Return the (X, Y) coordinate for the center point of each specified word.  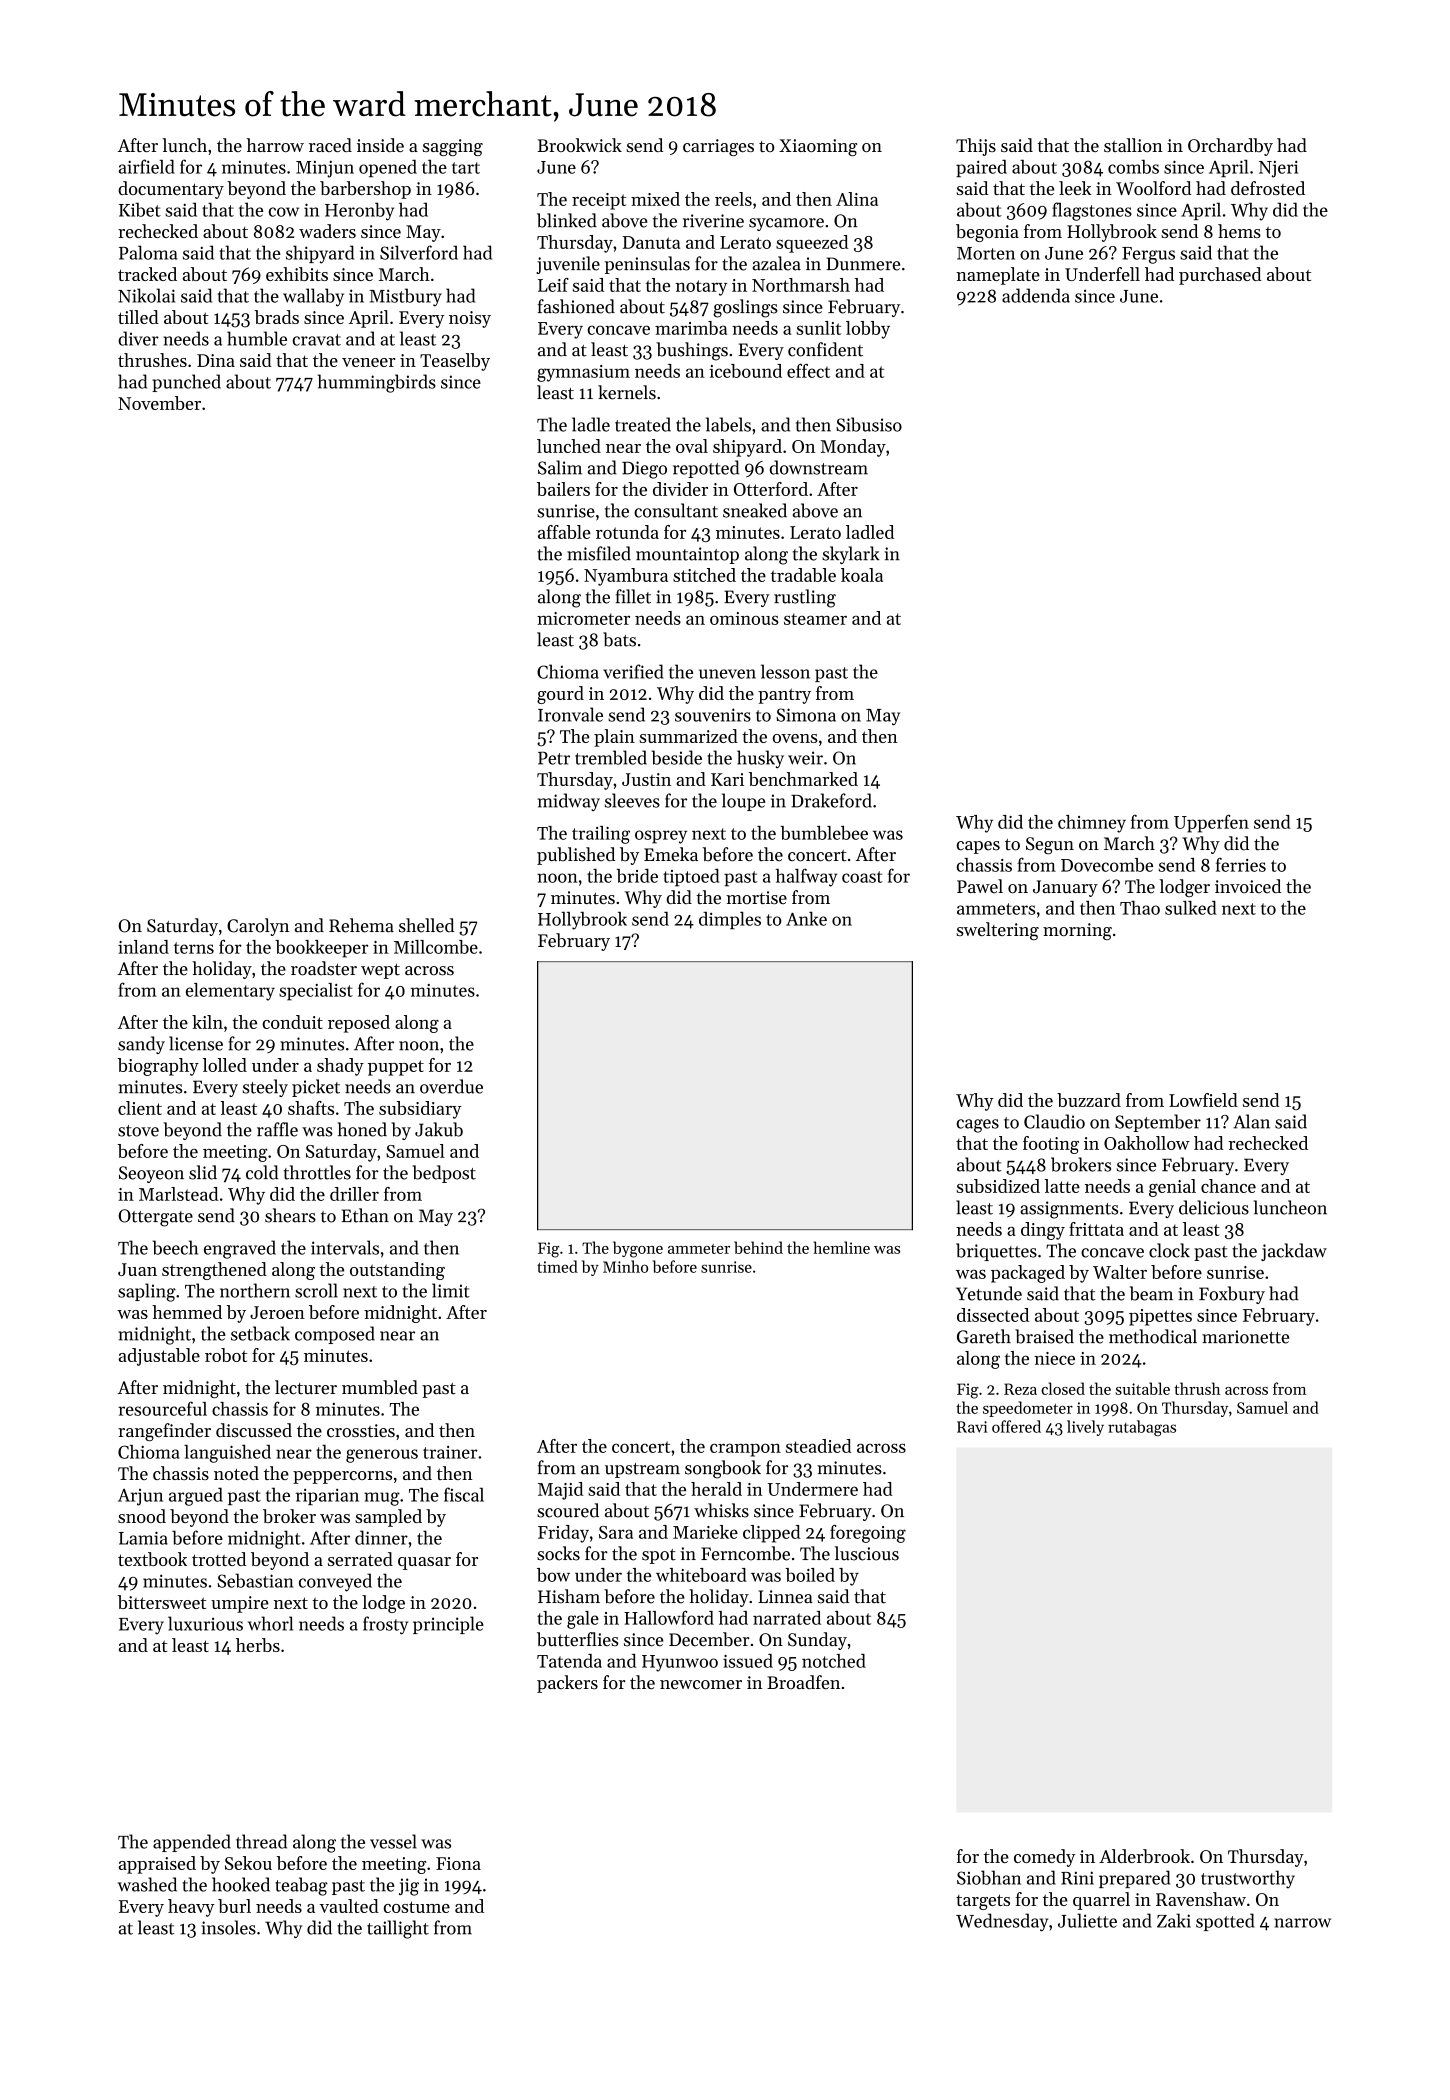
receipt (599, 201)
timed (557, 1266)
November (159, 403)
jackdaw (1294, 1252)
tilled (138, 317)
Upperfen (1211, 823)
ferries (1241, 864)
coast (862, 877)
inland (143, 947)
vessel (393, 1841)
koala (862, 575)
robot (226, 1355)
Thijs (976, 147)
